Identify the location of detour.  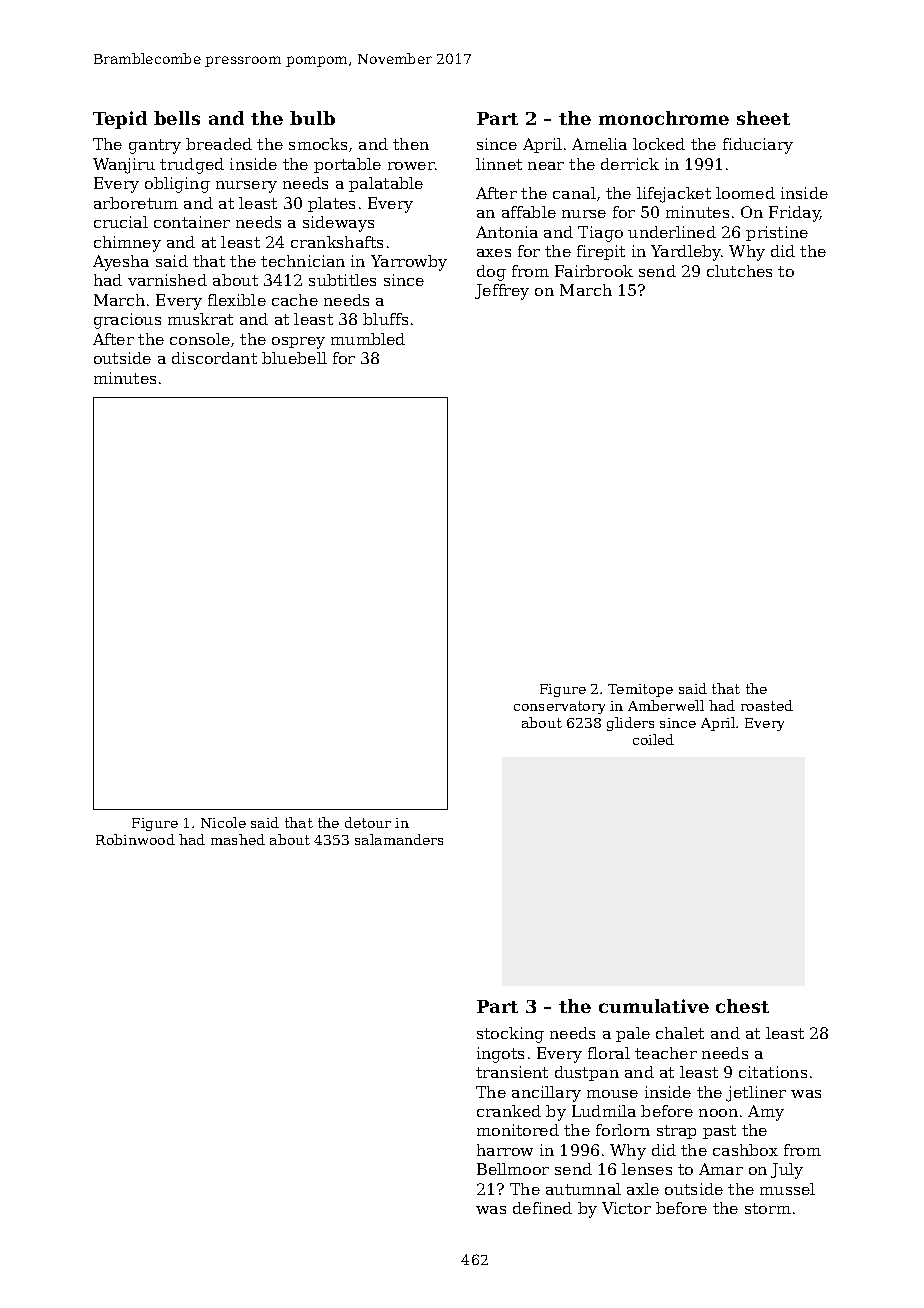
(368, 822).
